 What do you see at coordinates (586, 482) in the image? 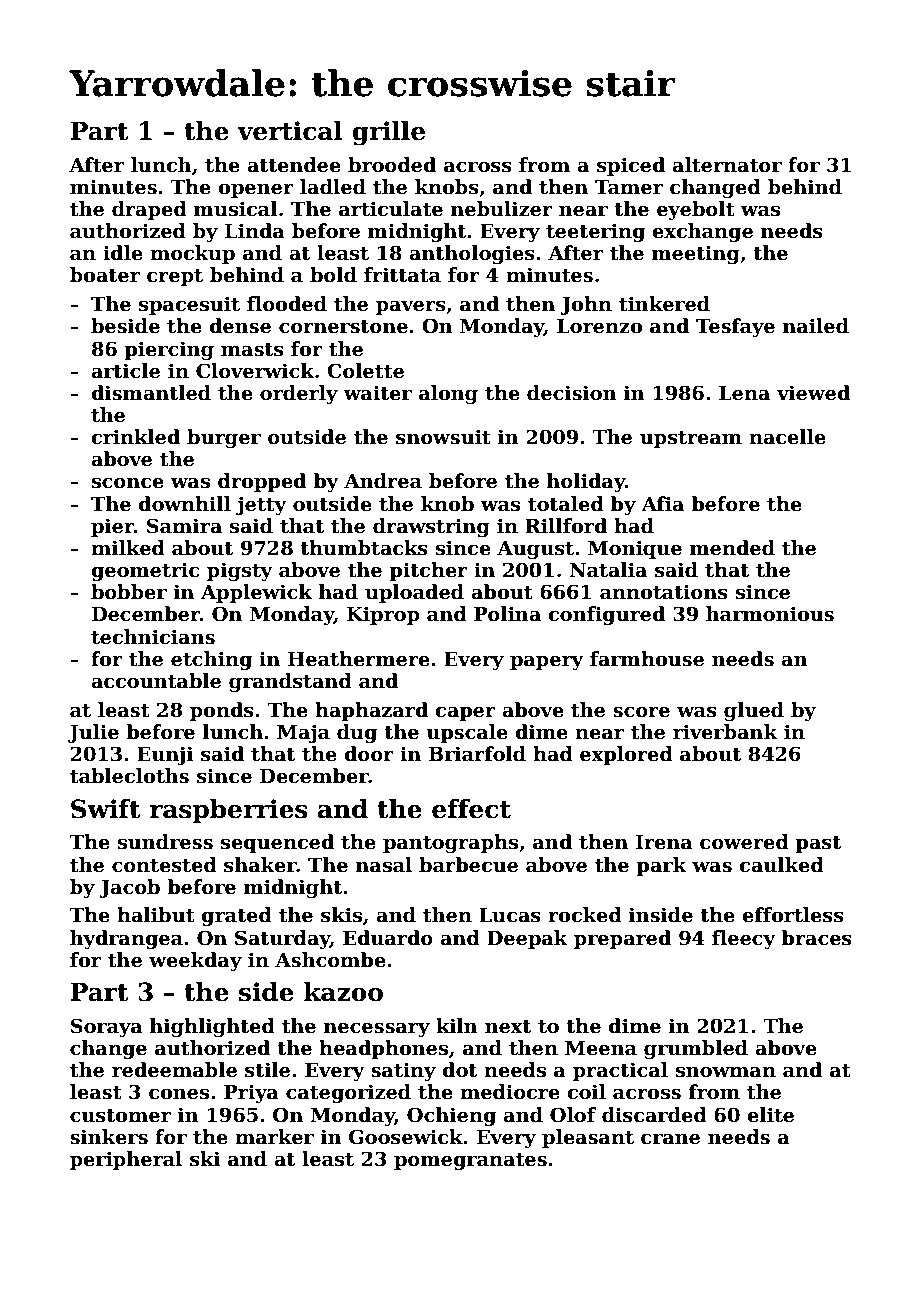
I see `holiday` at bounding box center [586, 482].
